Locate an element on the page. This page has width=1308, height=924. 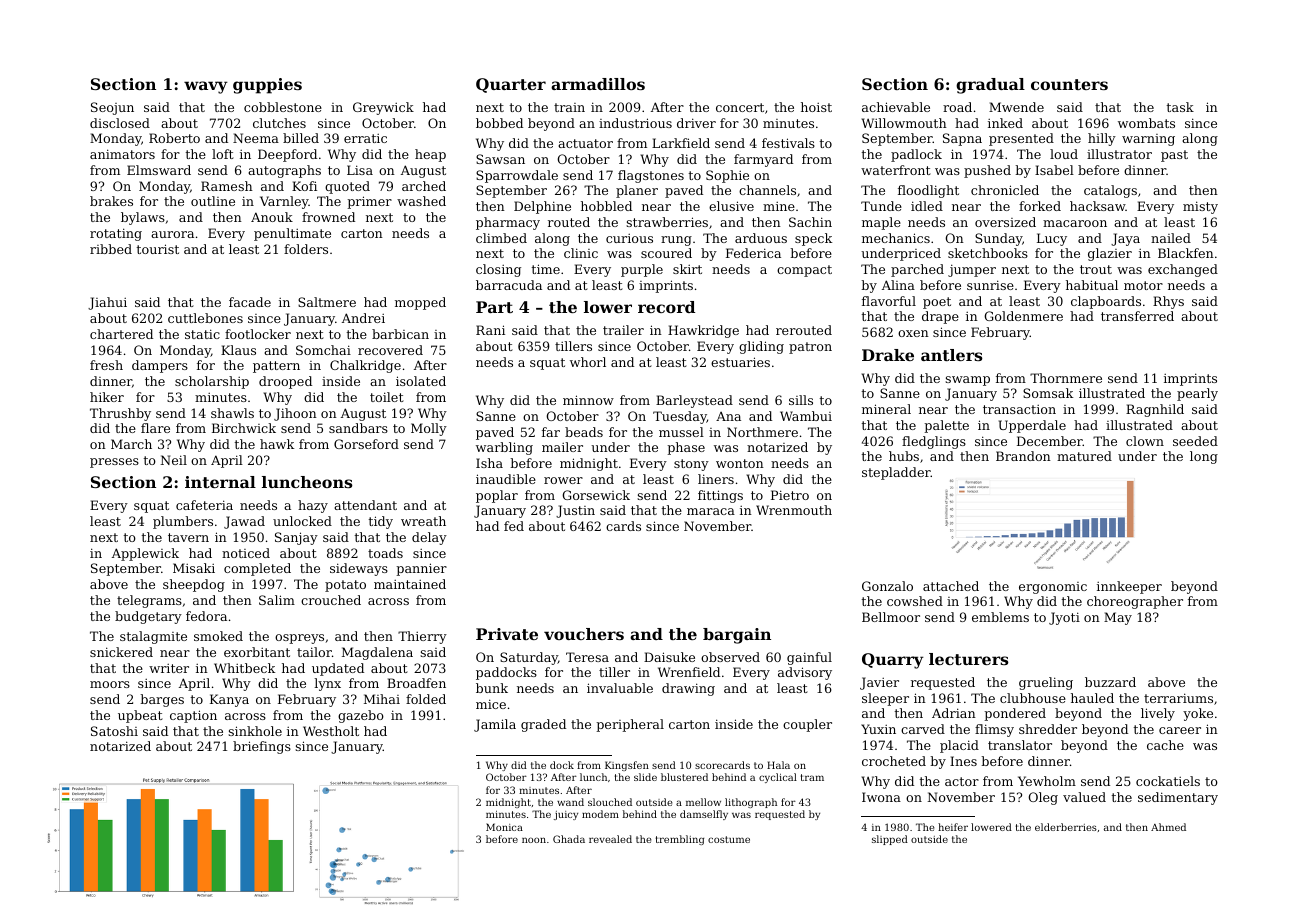
counters is located at coordinates (1069, 84).
